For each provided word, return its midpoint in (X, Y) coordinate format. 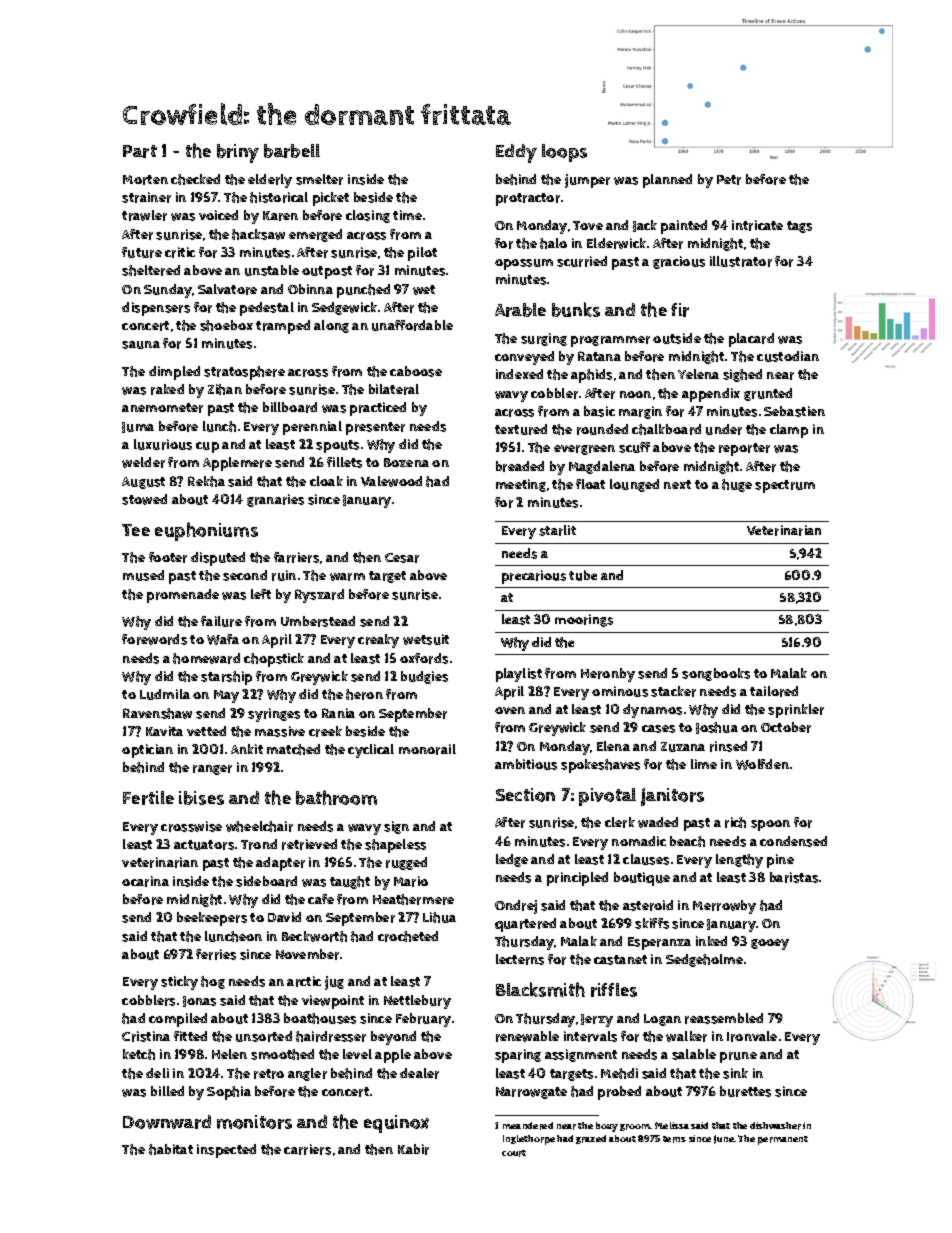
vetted (206, 731)
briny (238, 153)
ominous (620, 691)
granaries (275, 500)
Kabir (413, 1149)
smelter (319, 179)
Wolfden (762, 764)
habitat (171, 1149)
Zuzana (683, 747)
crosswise (191, 826)
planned (667, 181)
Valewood (391, 481)
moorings (584, 620)
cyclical (371, 751)
